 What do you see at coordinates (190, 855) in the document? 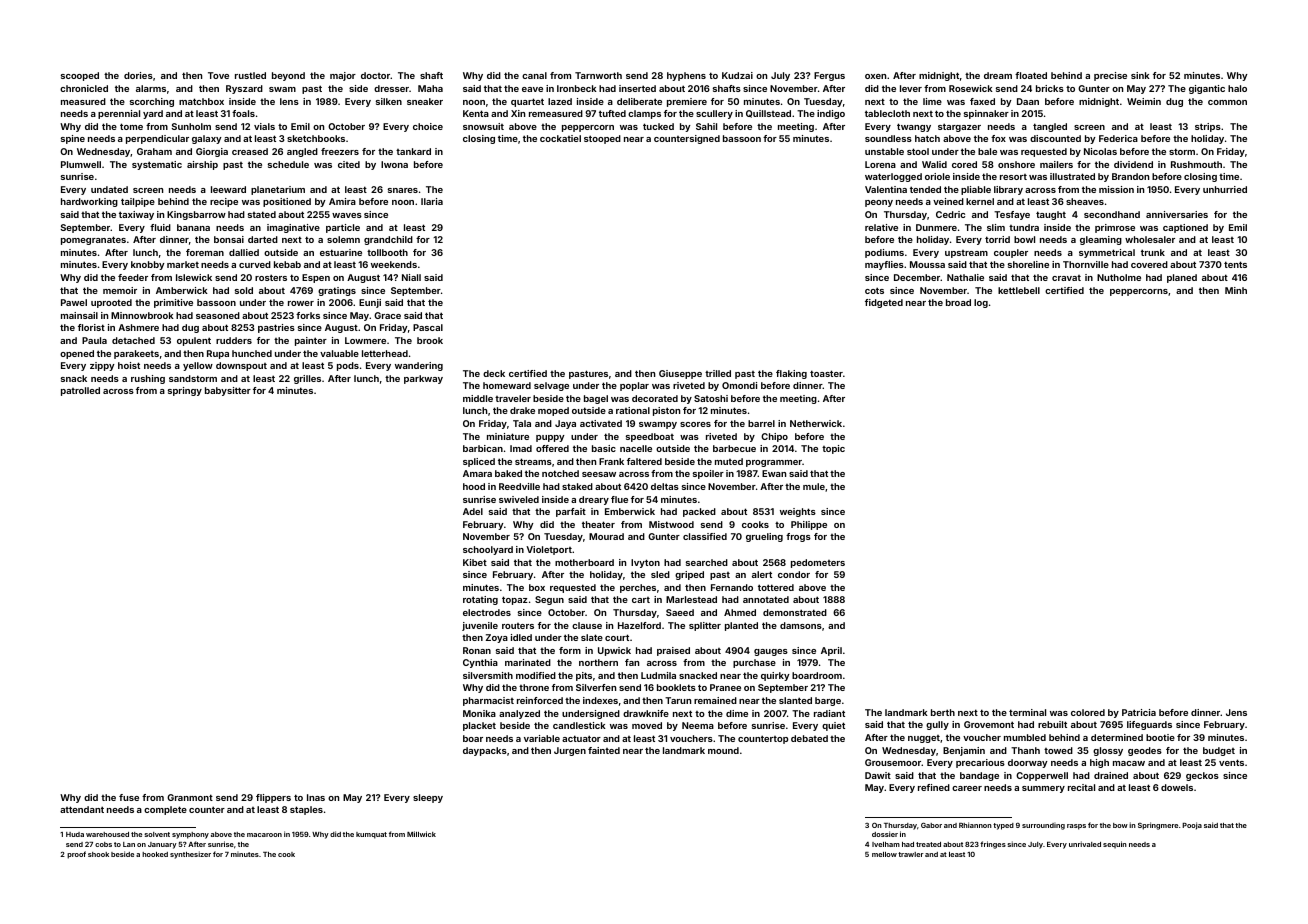
I see `synthesizer` at bounding box center [190, 855].
